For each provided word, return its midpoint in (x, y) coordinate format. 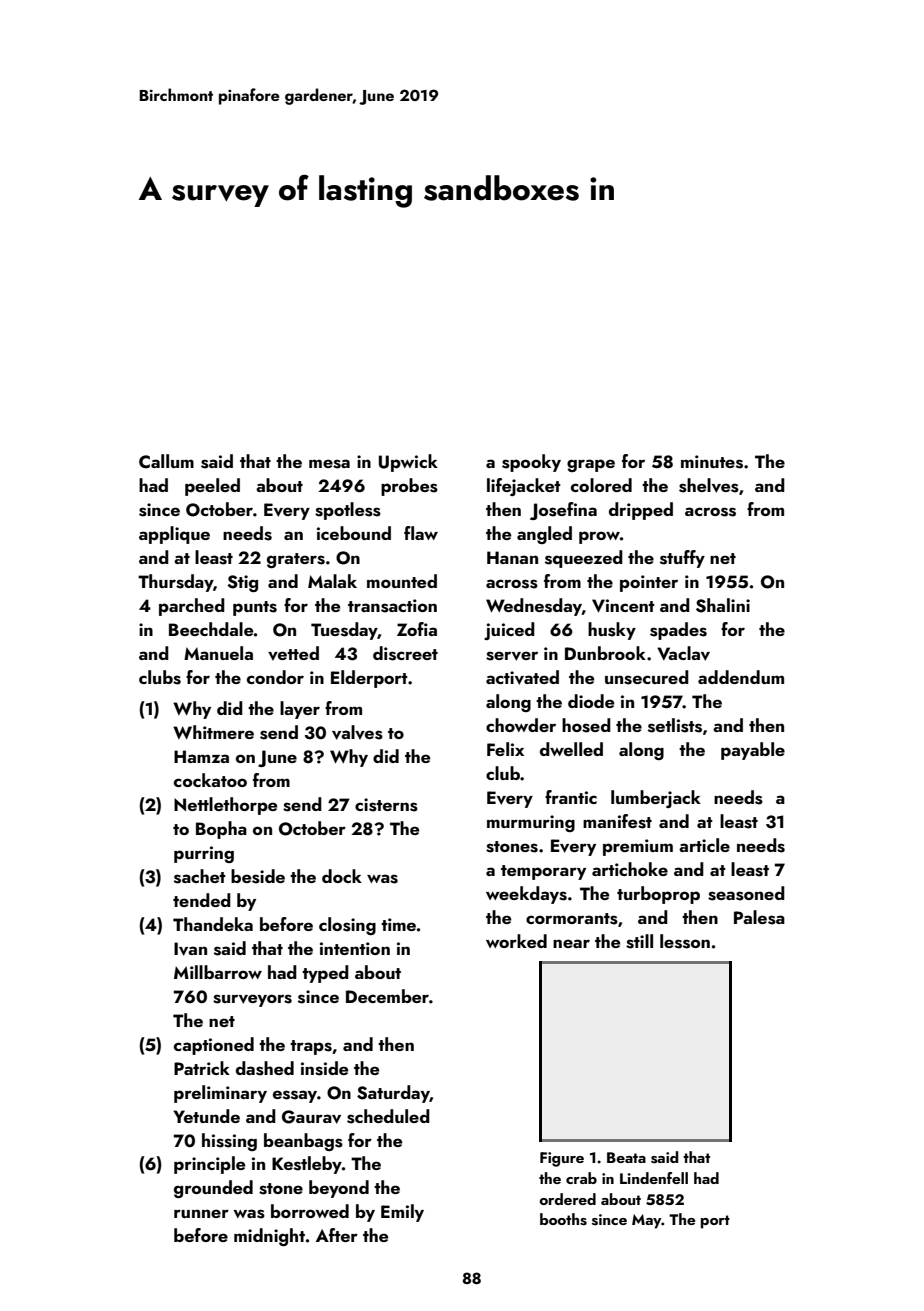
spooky (531, 463)
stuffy (682, 559)
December (387, 996)
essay (295, 1096)
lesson (685, 941)
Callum (166, 461)
